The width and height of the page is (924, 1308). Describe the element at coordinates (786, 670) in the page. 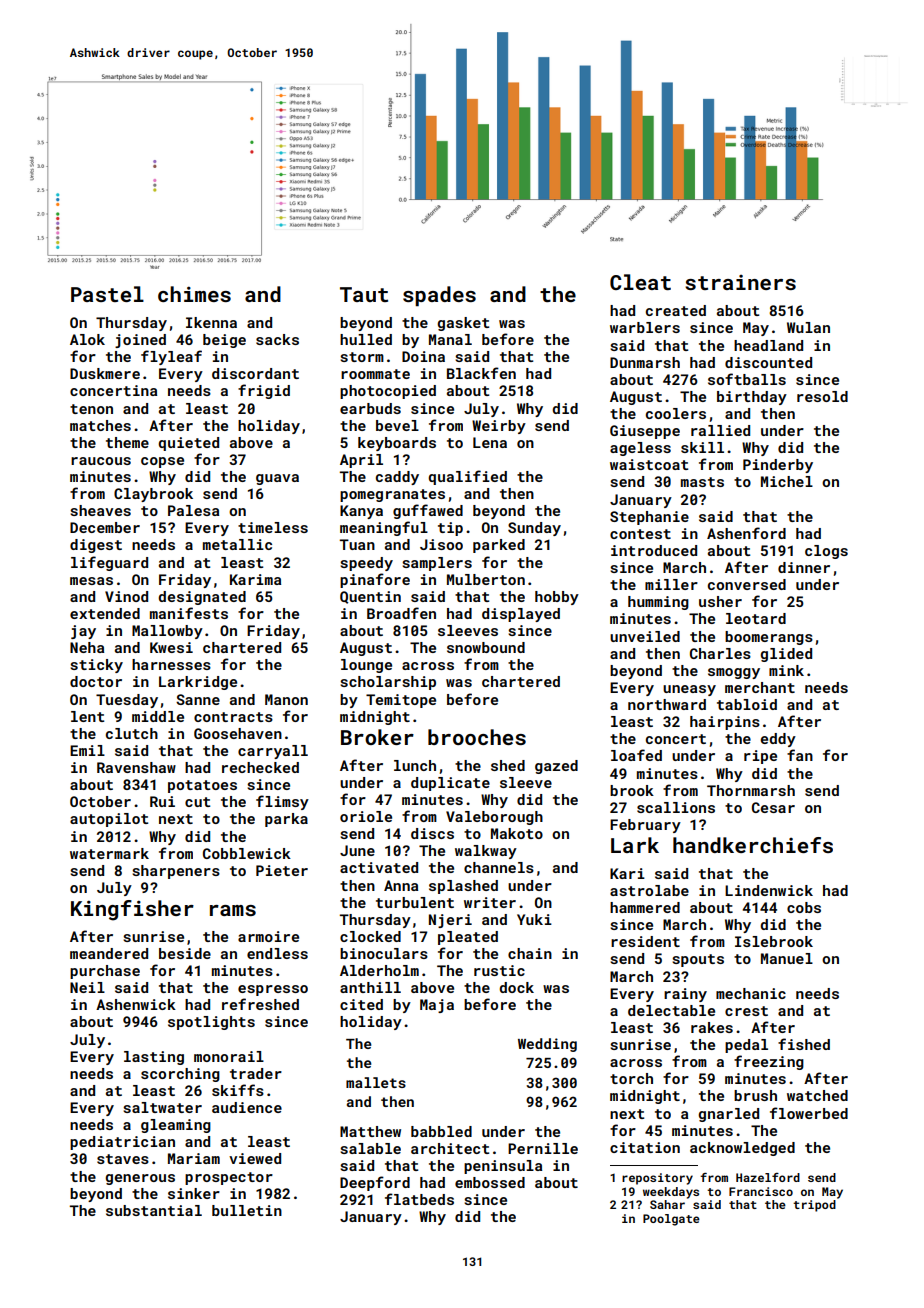

I see `mink` at that location.
